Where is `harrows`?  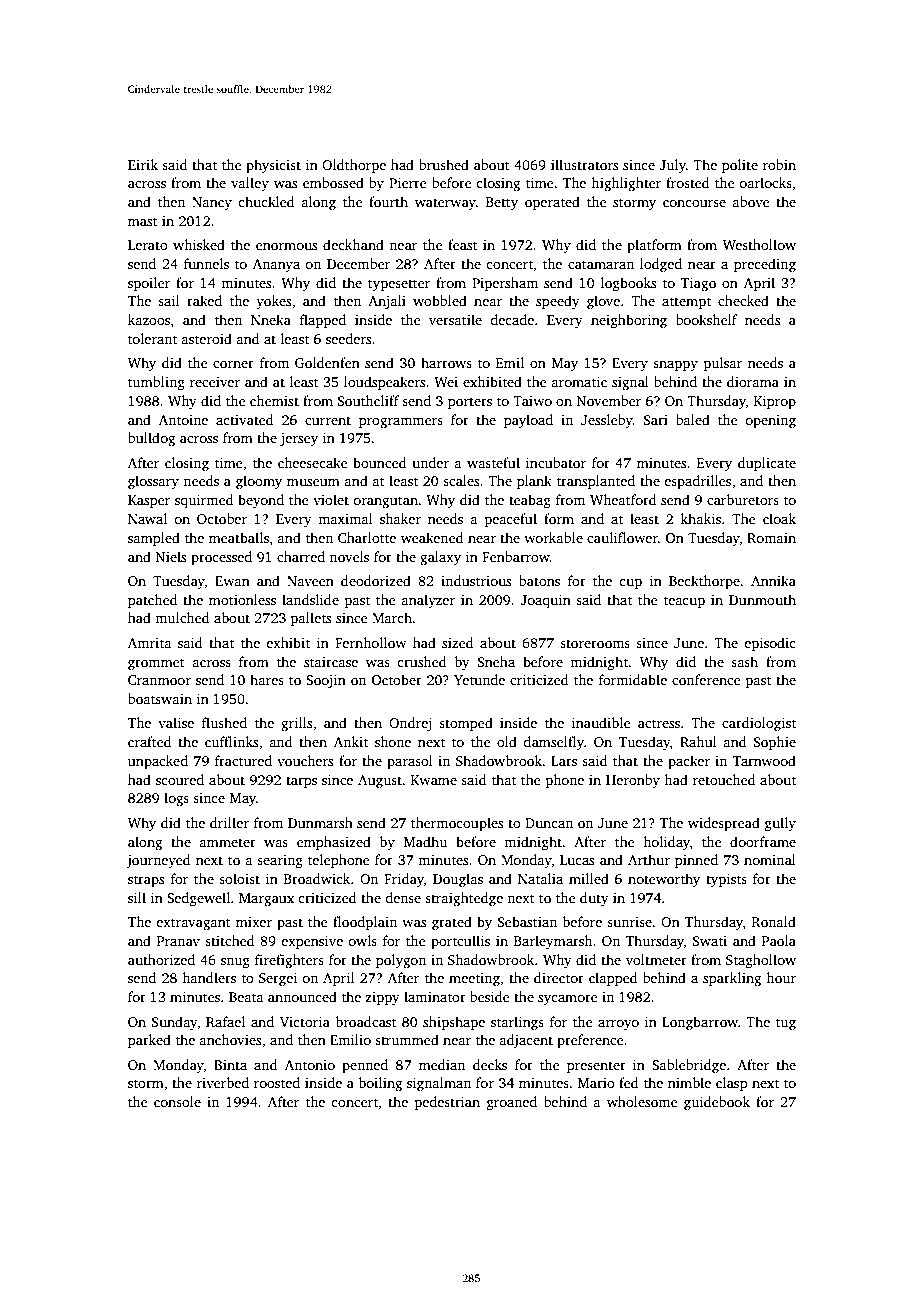
harrows is located at coordinates (446, 362).
